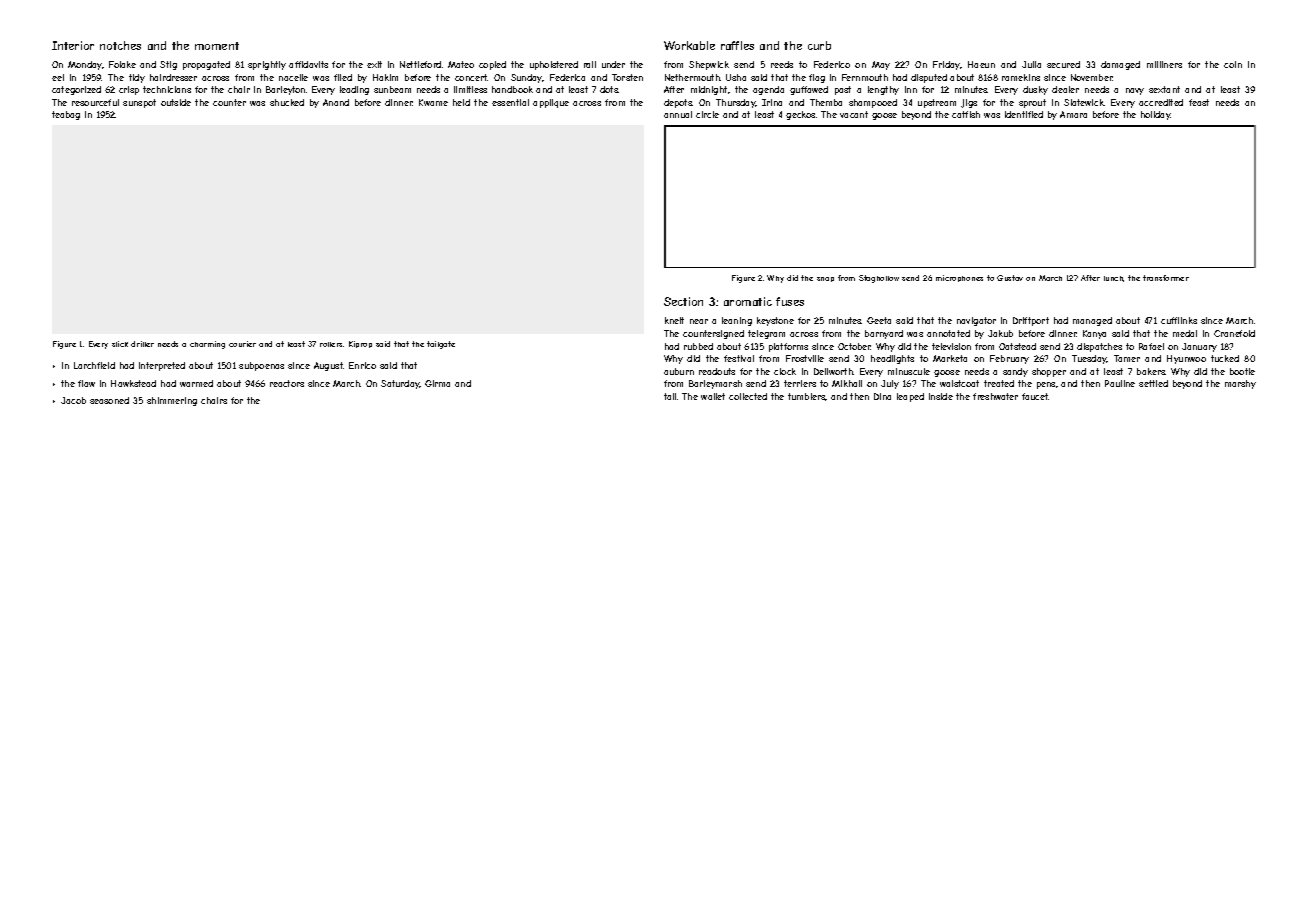 This screenshot has height=924, width=1308. Describe the element at coordinates (66, 115) in the screenshot. I see `teabag` at that location.
